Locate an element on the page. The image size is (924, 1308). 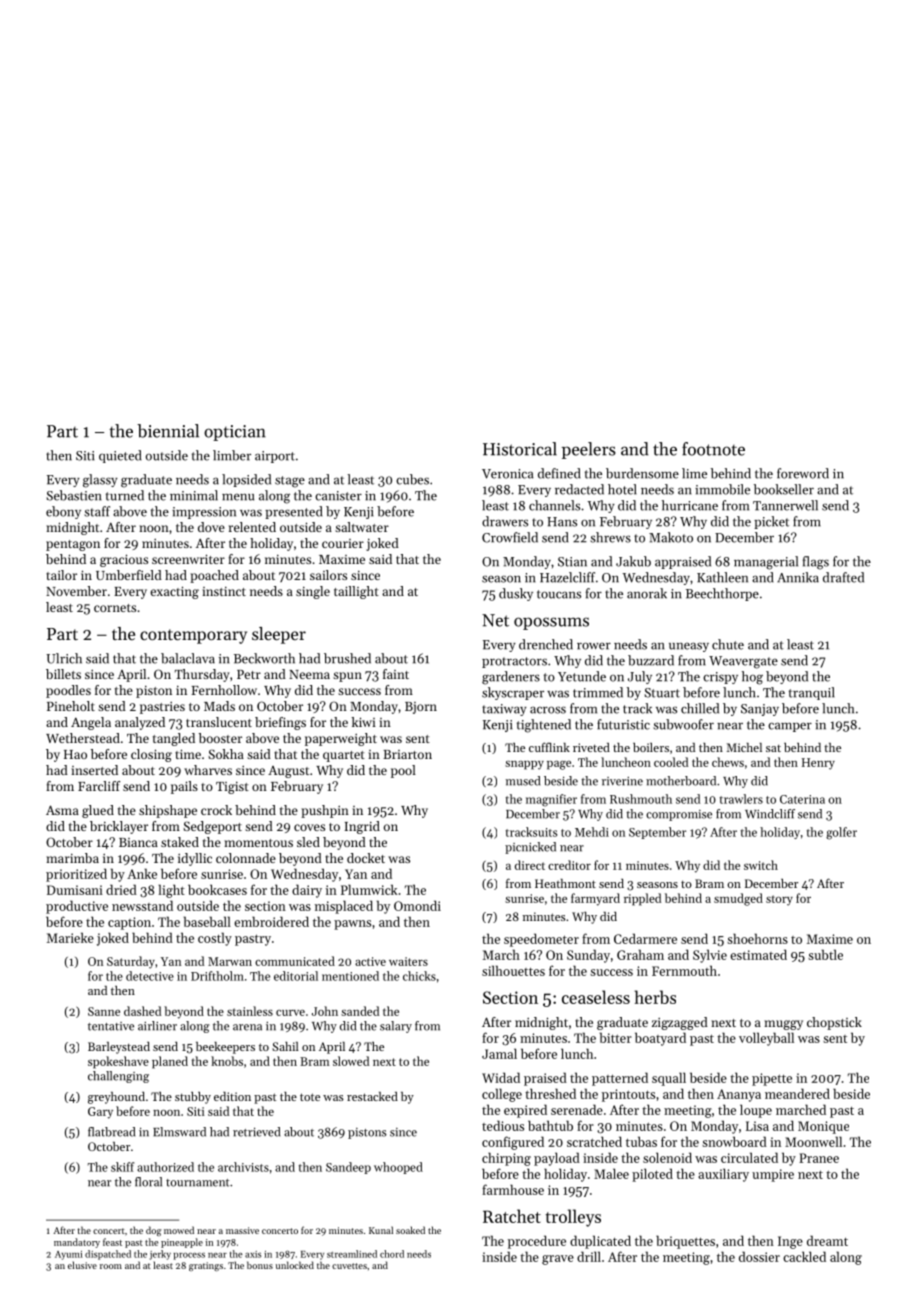
cufflink is located at coordinates (549, 747).
